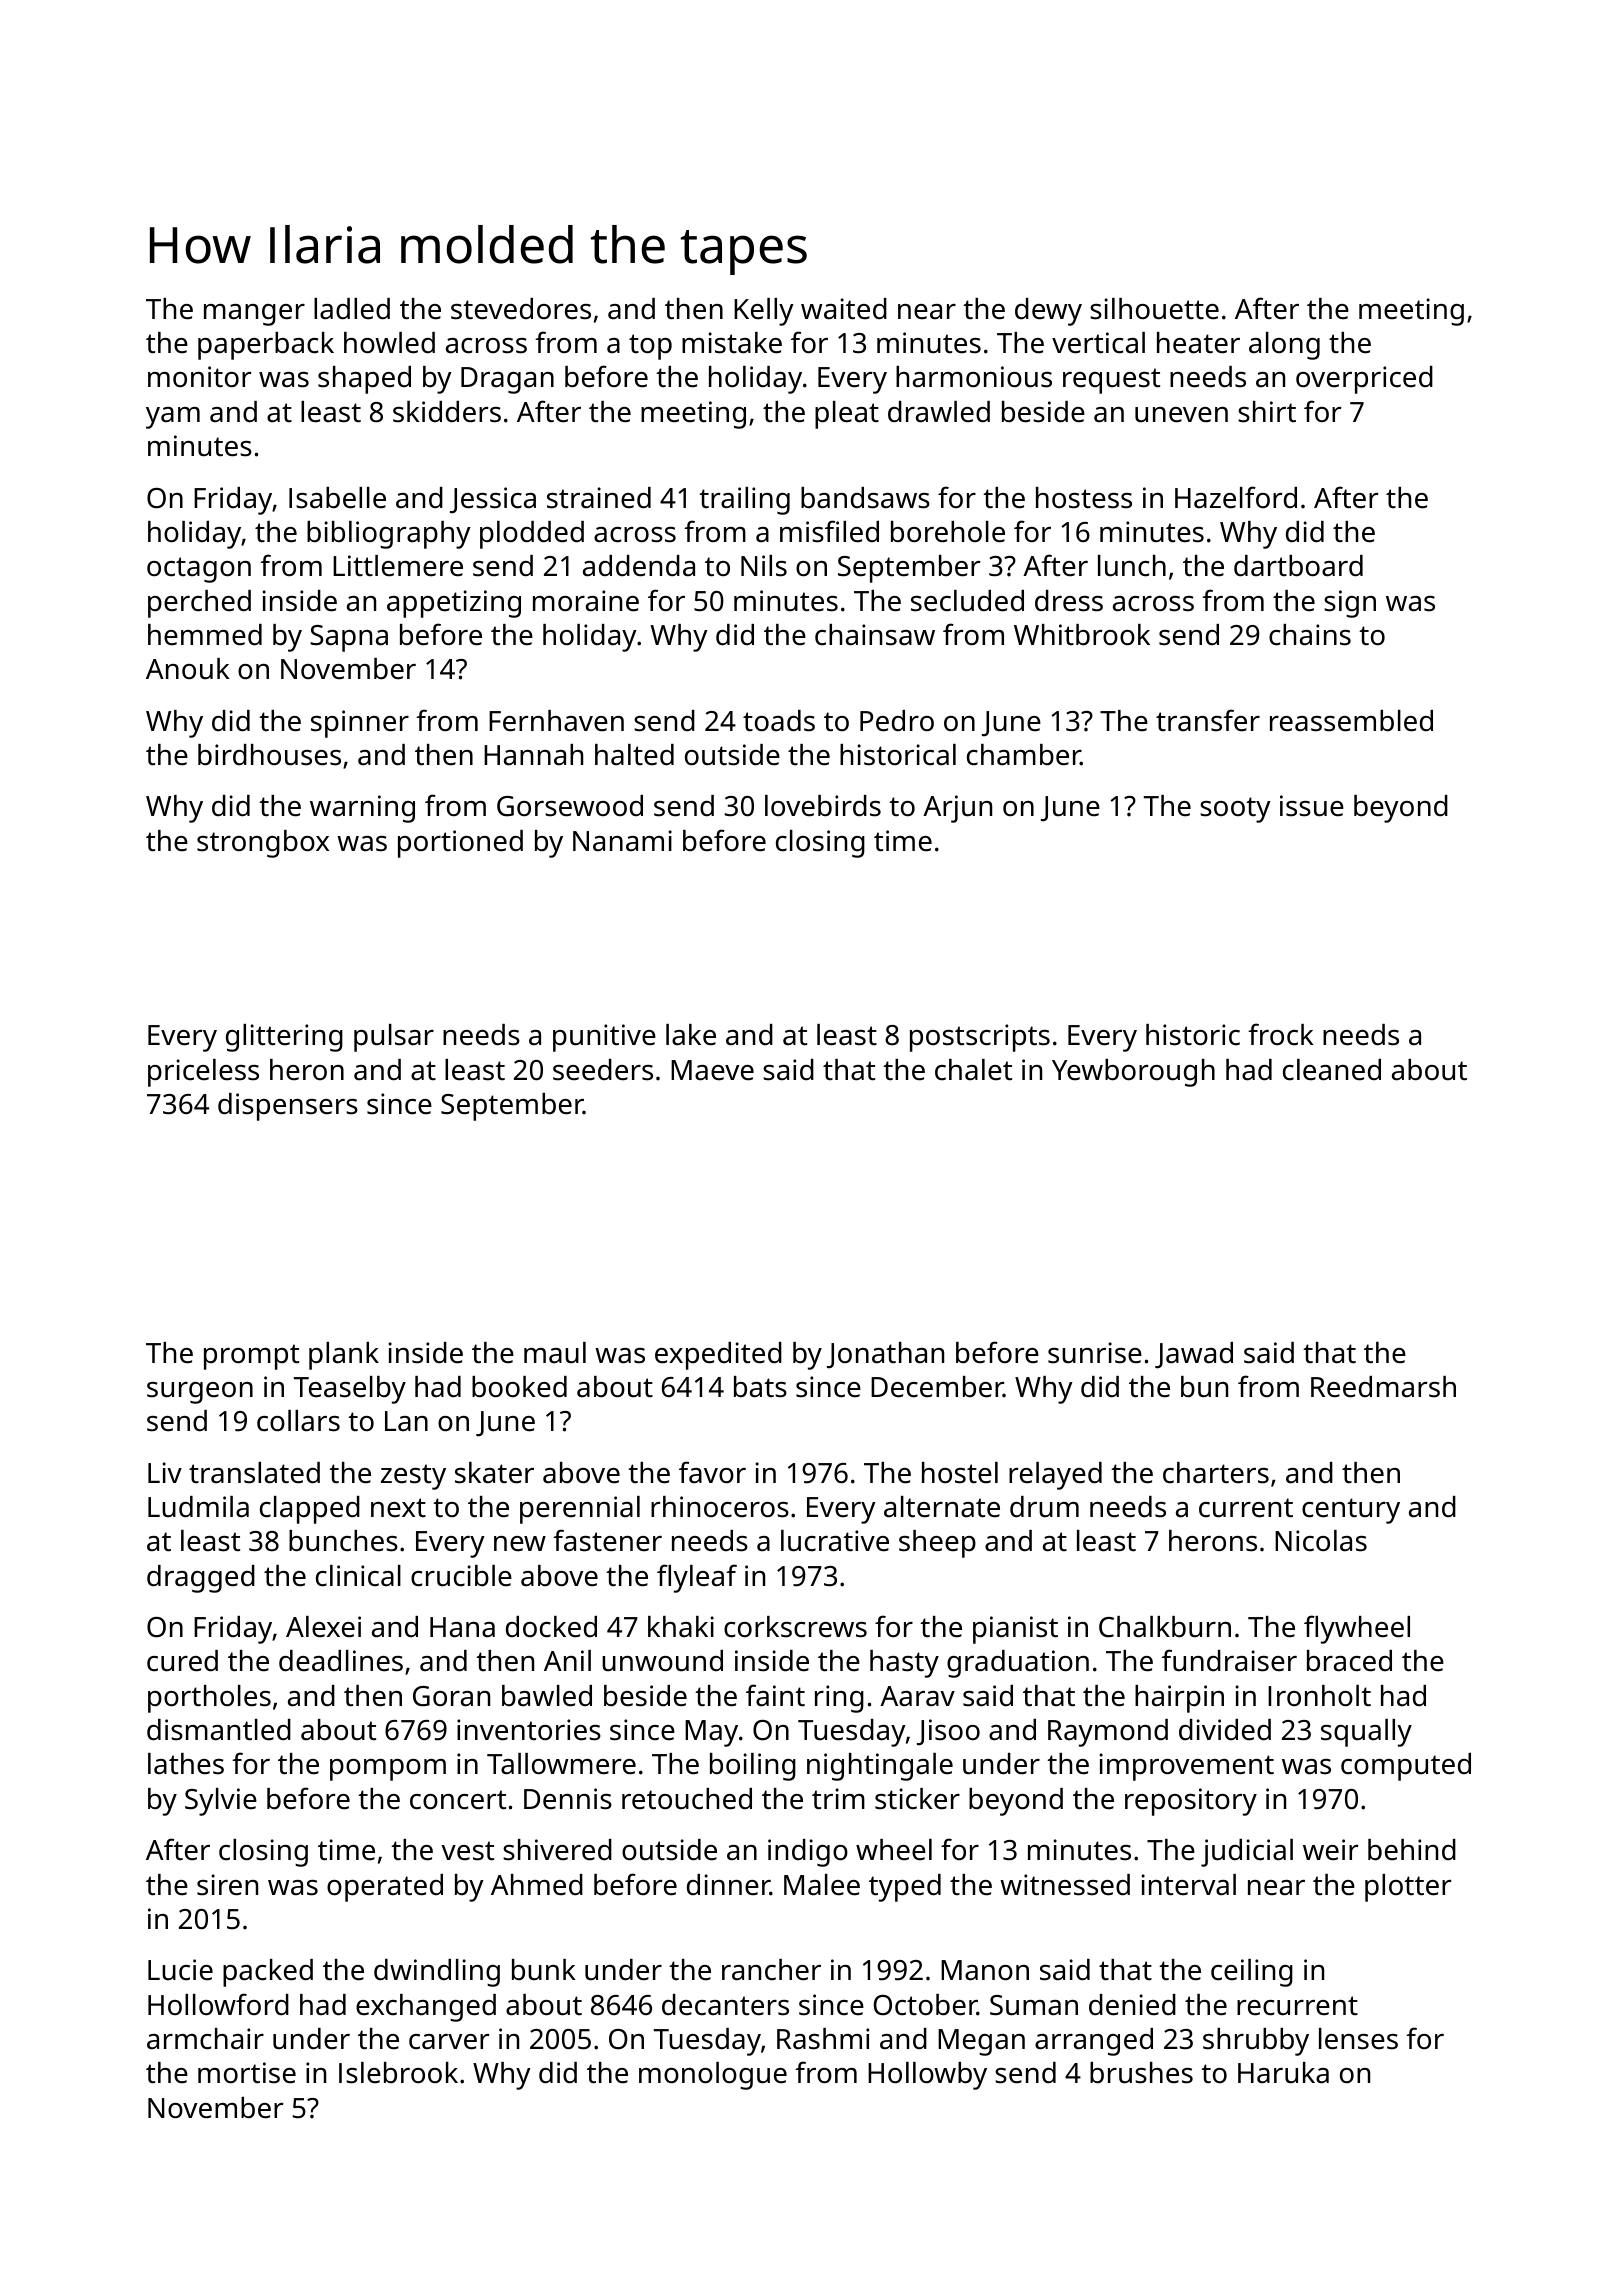 This image has width=1620, height=2292. I want to click on cleaned, so click(1332, 1070).
